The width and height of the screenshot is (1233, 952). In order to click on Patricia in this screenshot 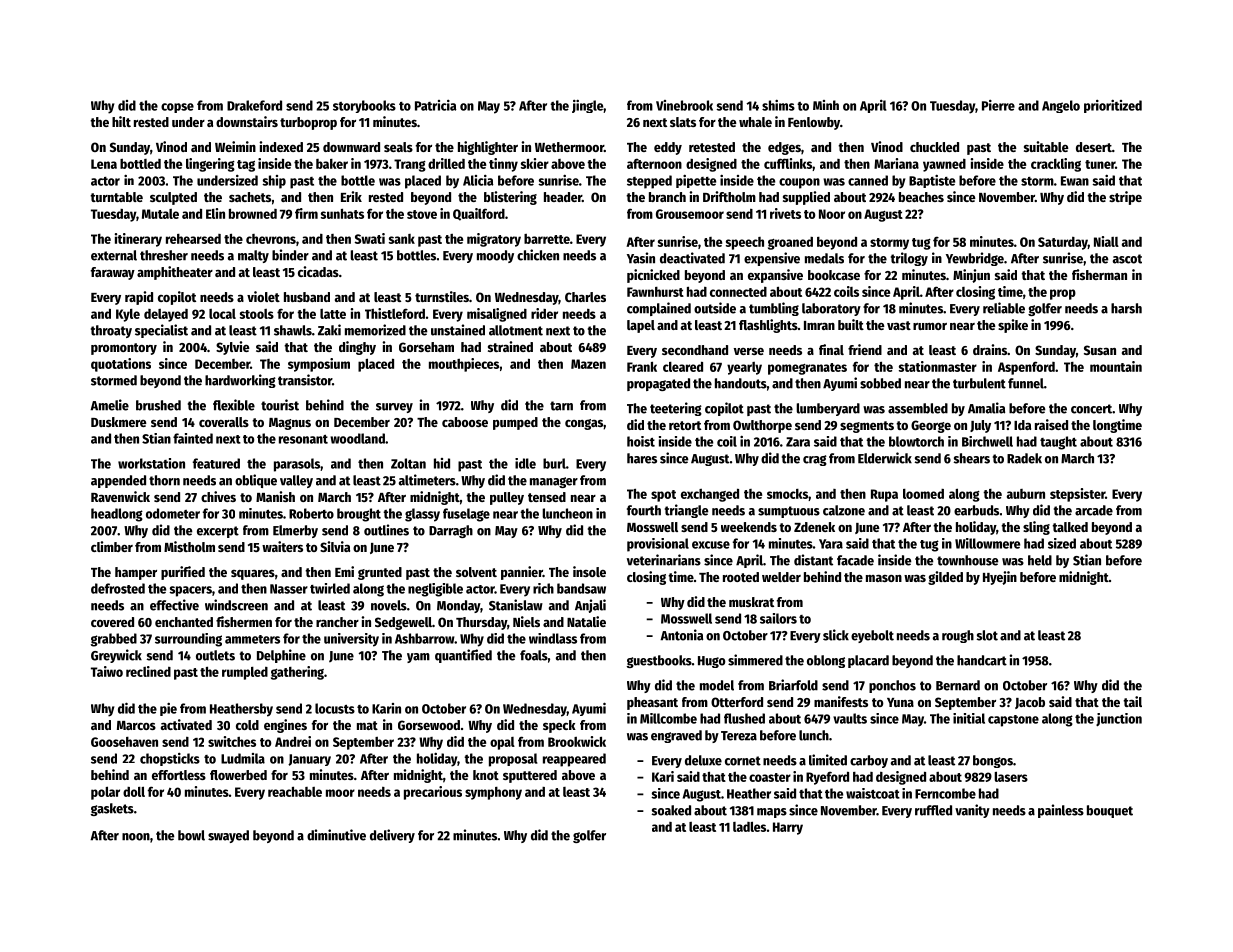, I will do `click(436, 105)`.
